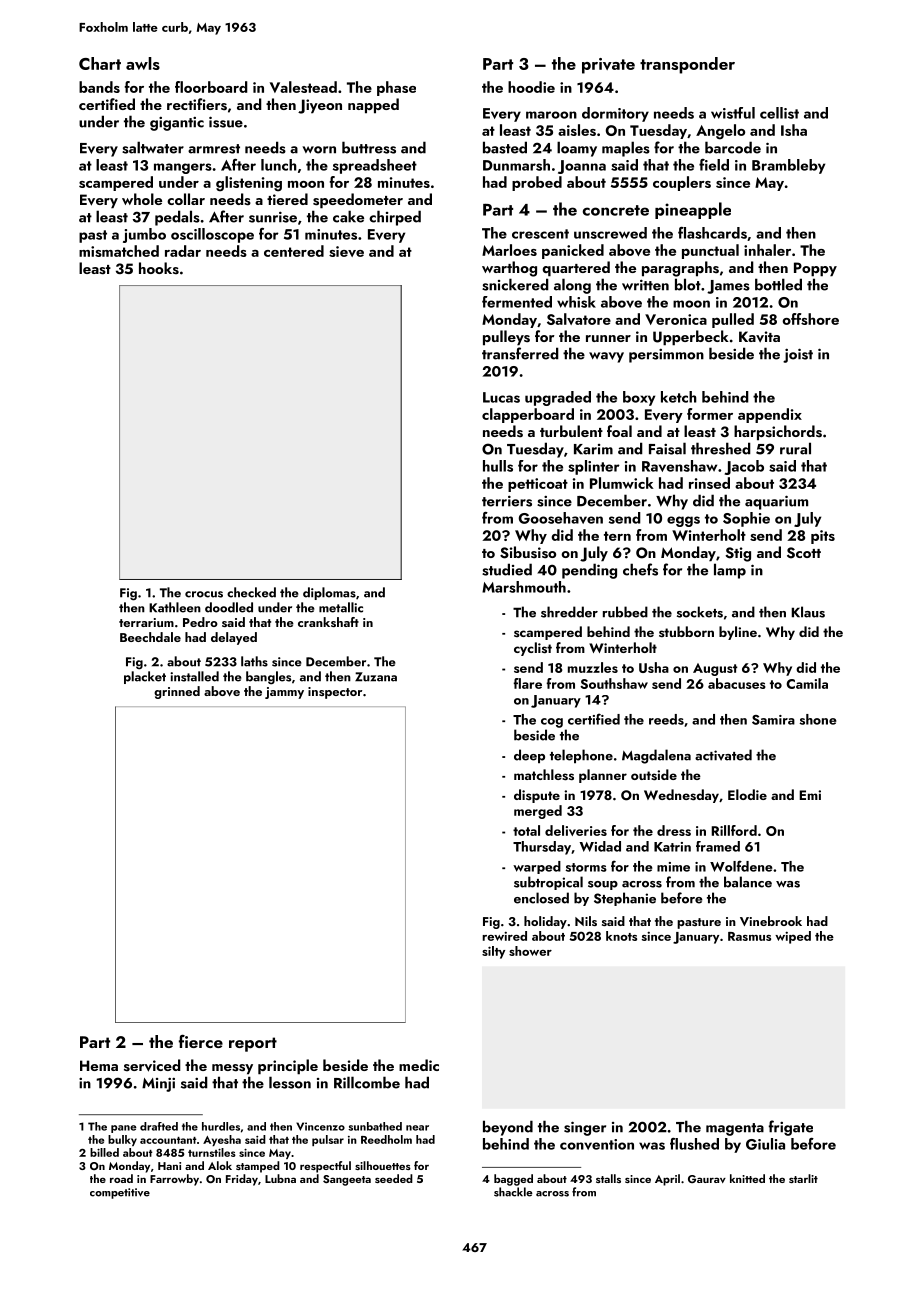  Describe the element at coordinates (119, 251) in the page. I see `mismatched` at that location.
